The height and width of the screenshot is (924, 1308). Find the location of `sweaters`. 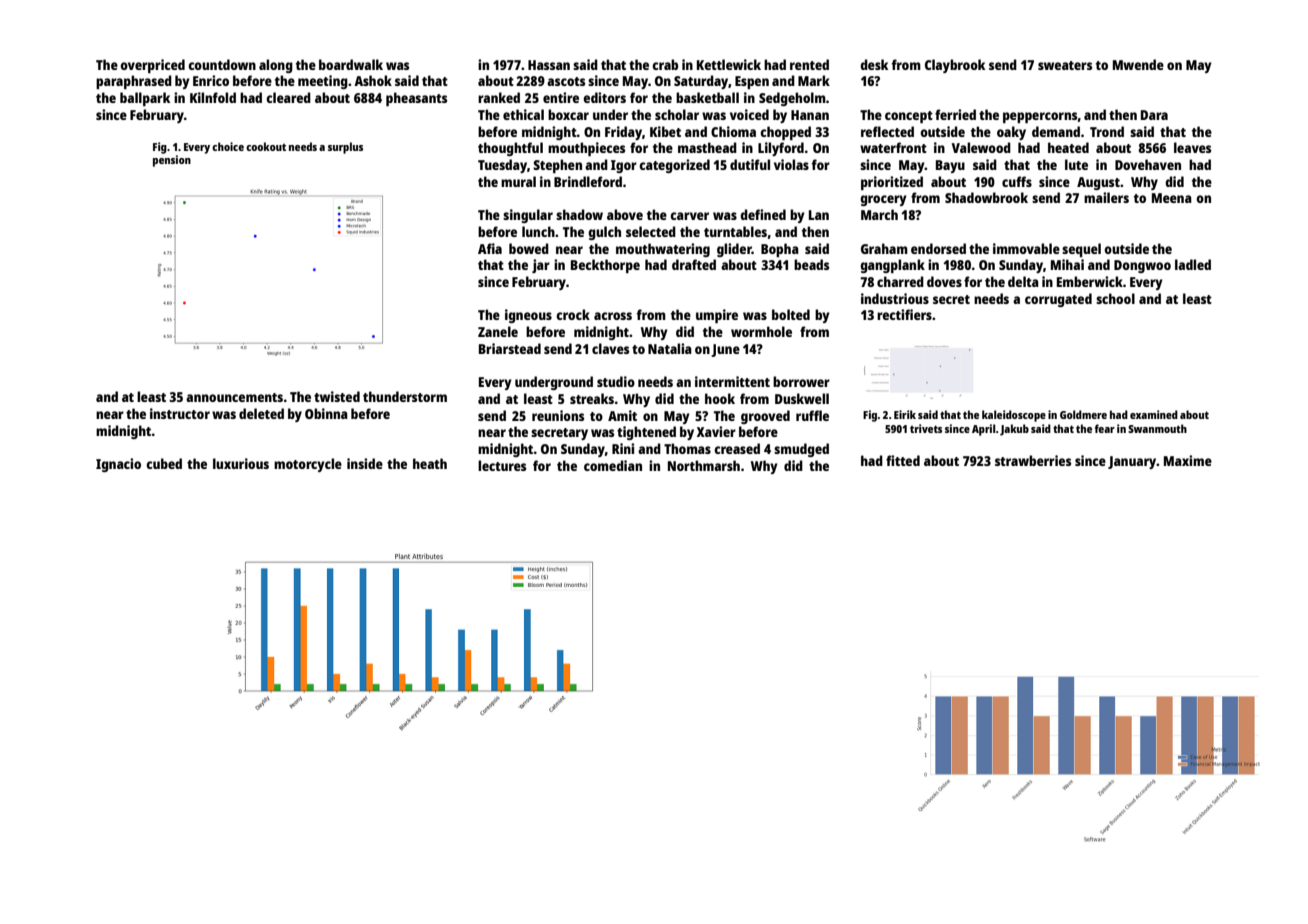

sweaters is located at coordinates (1065, 65).
